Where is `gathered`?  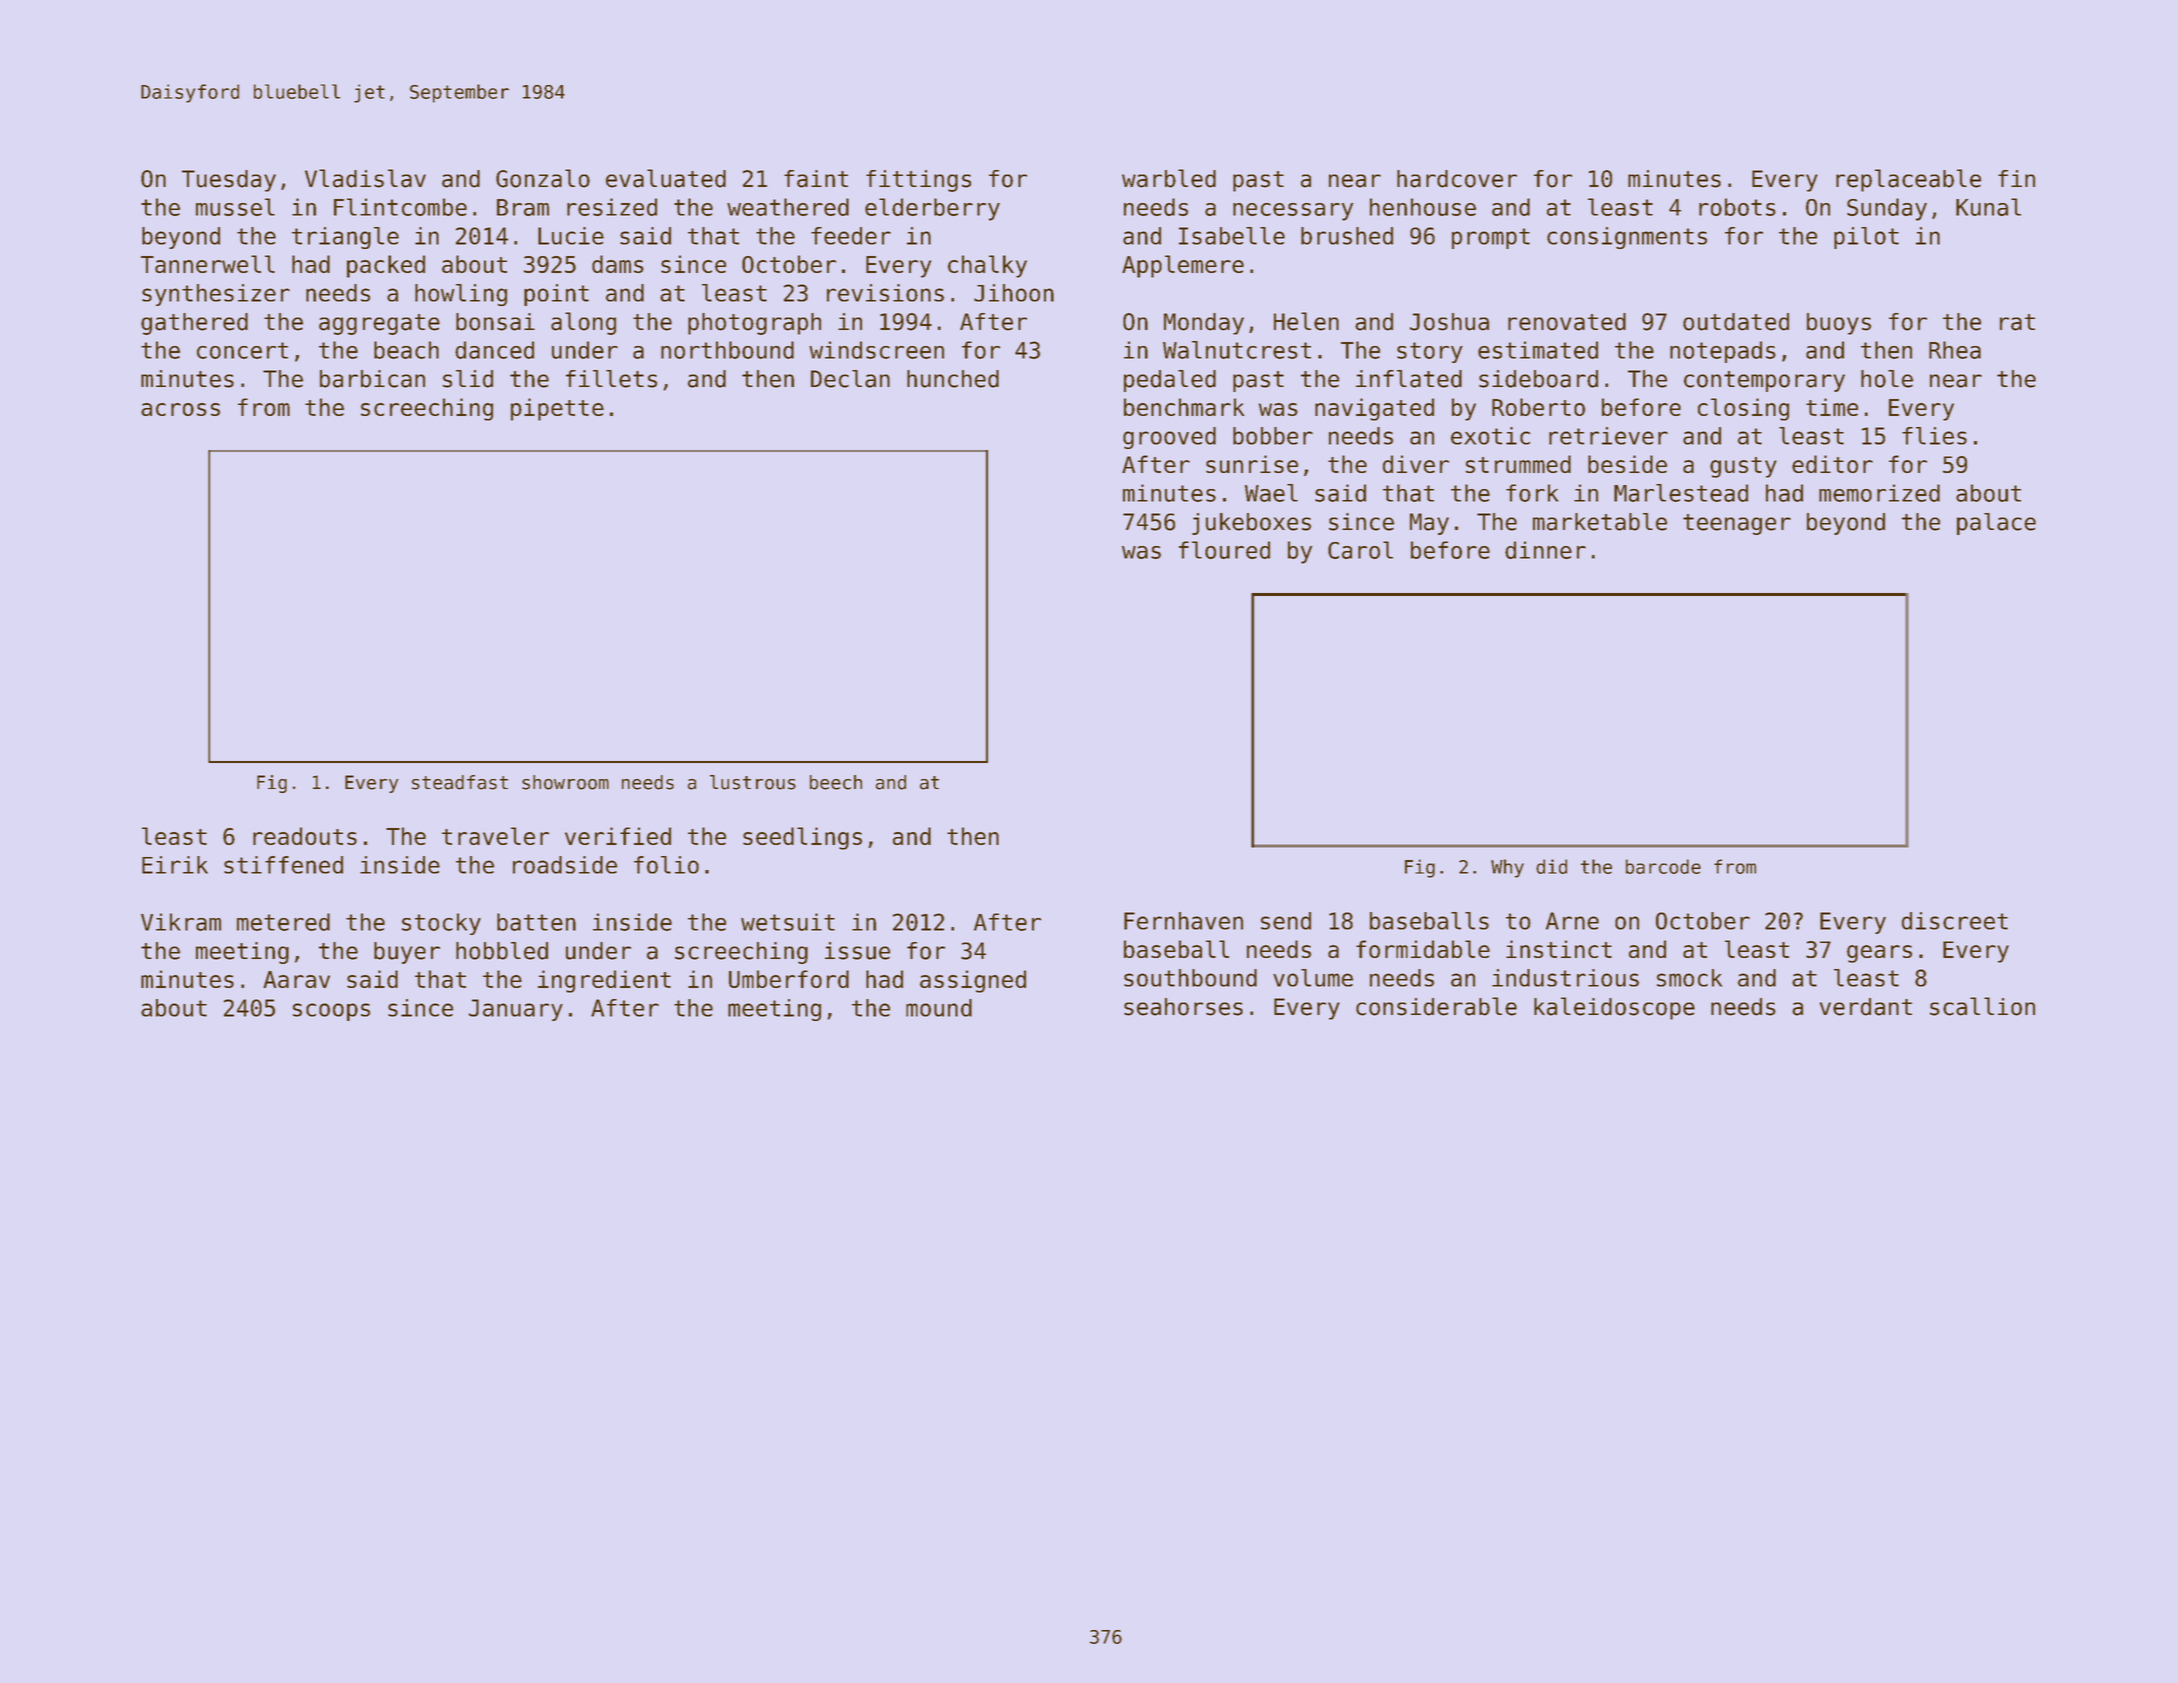 gathered is located at coordinates (194, 324).
